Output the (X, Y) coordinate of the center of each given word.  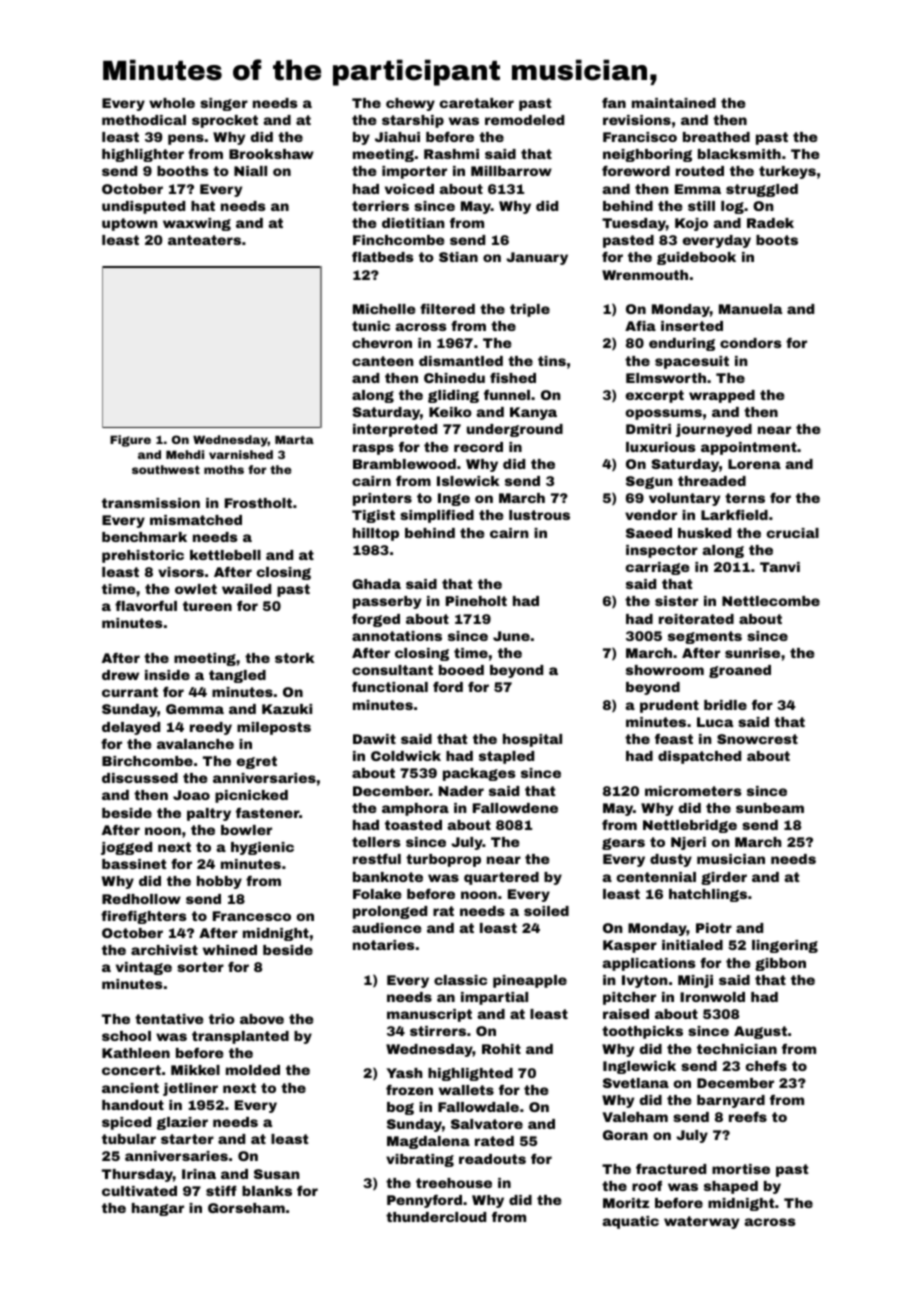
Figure (130, 441)
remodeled (524, 120)
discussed (140, 778)
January (537, 258)
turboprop (443, 860)
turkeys (787, 172)
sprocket (225, 121)
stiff (221, 1190)
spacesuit (692, 362)
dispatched (699, 757)
